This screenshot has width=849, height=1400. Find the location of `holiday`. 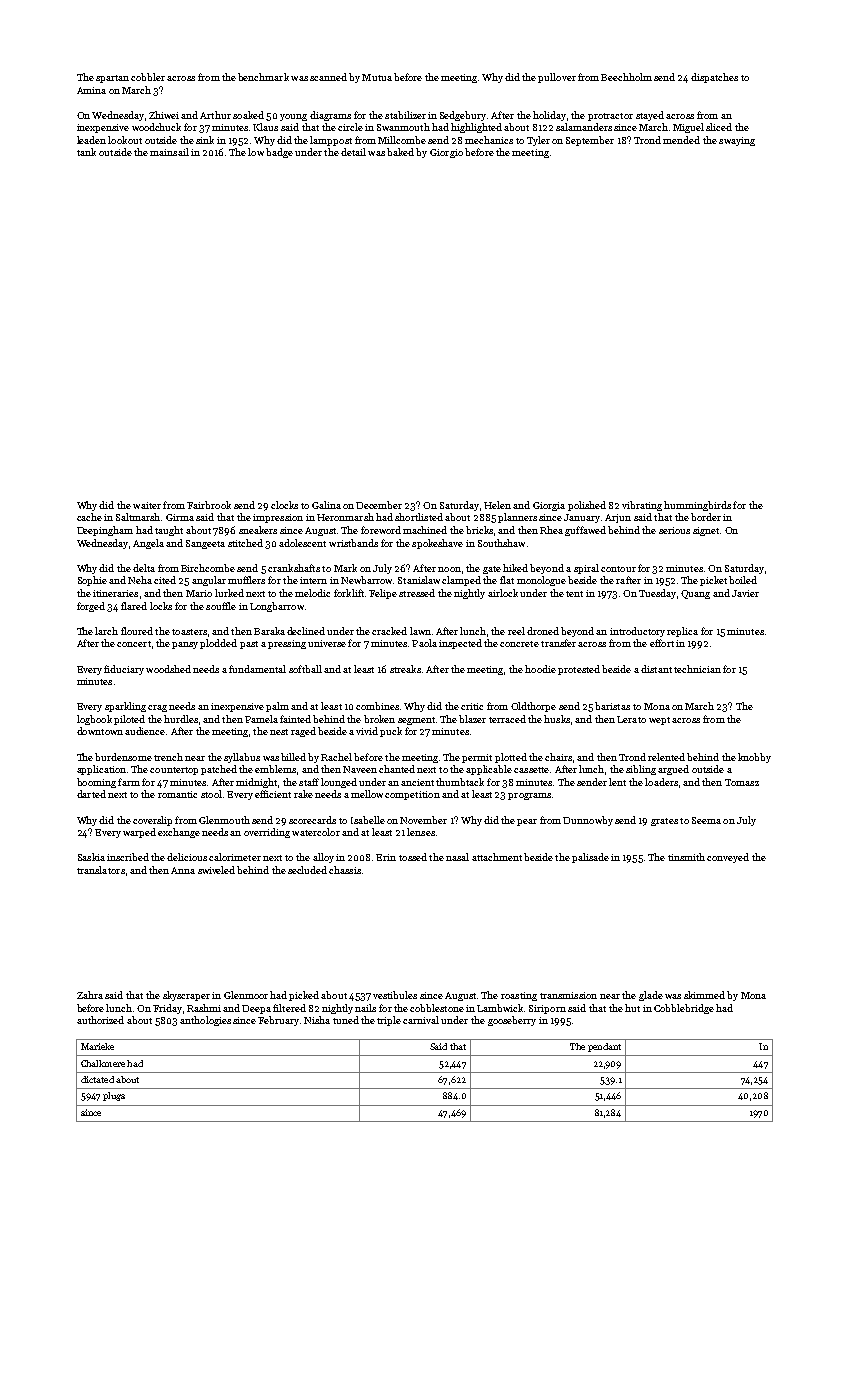

holiday is located at coordinates (549, 116).
